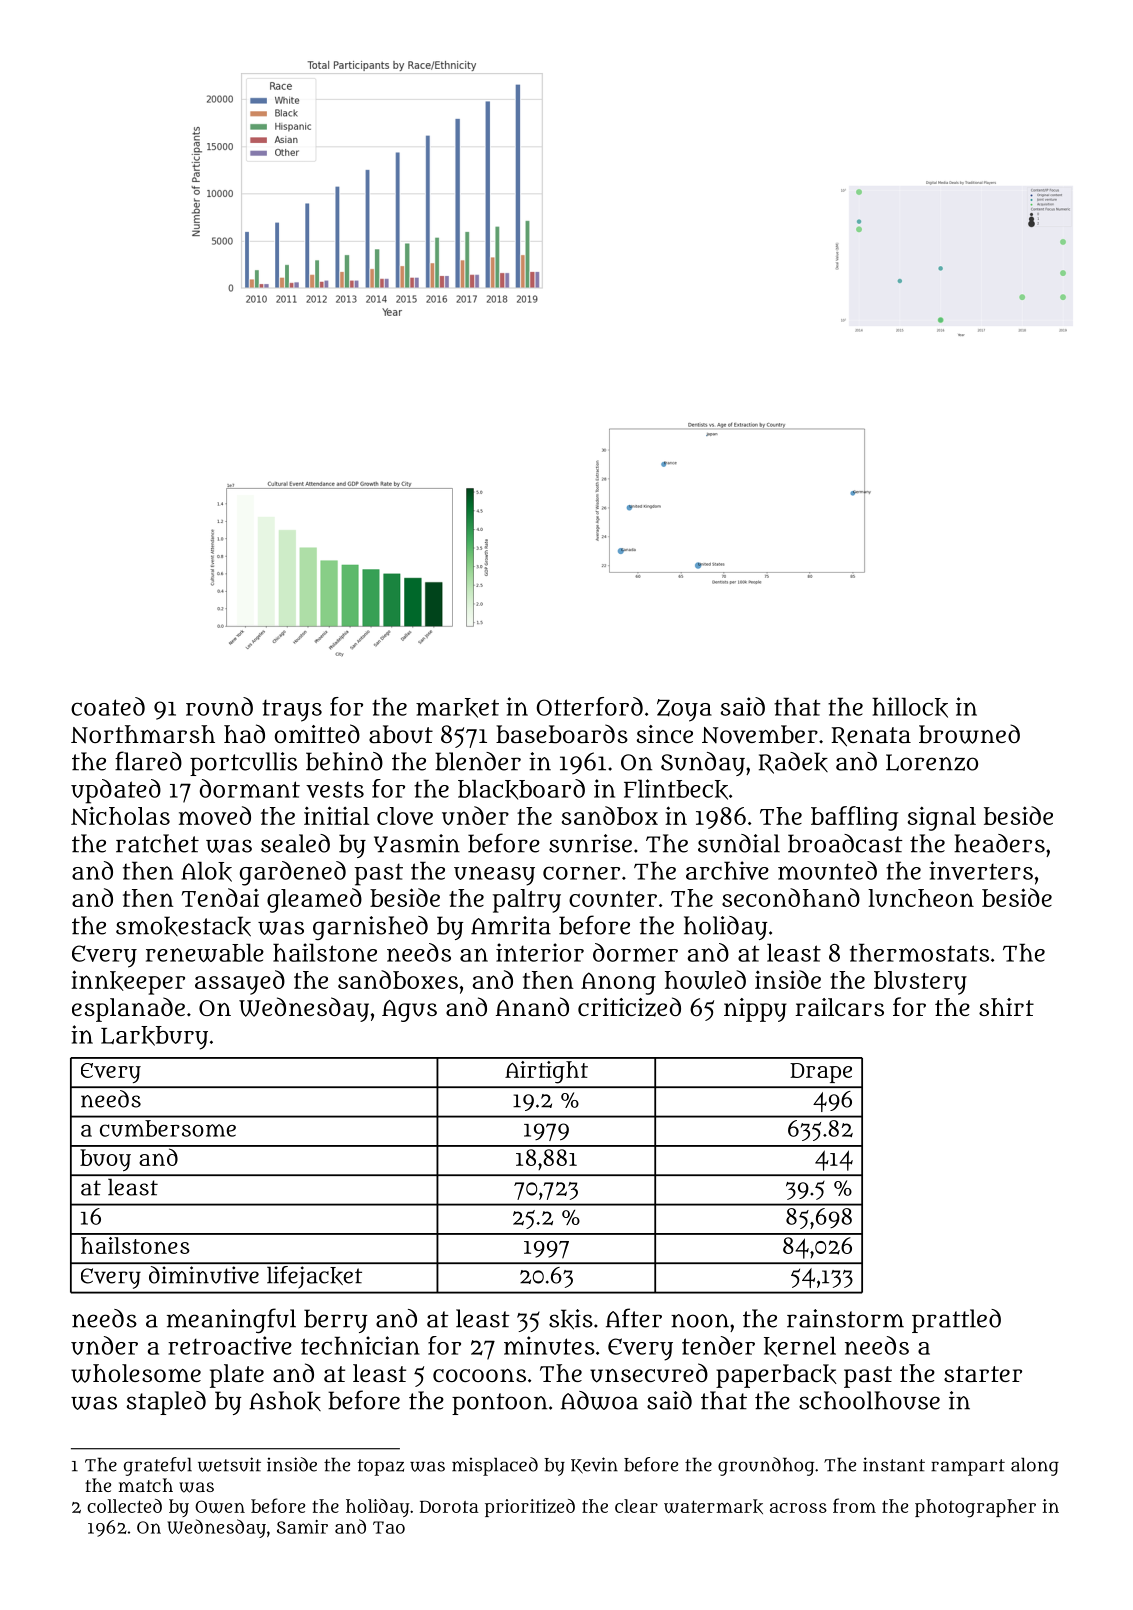 This screenshot has height=1610, width=1133. Describe the element at coordinates (956, 1321) in the screenshot. I see `prattled` at that location.
